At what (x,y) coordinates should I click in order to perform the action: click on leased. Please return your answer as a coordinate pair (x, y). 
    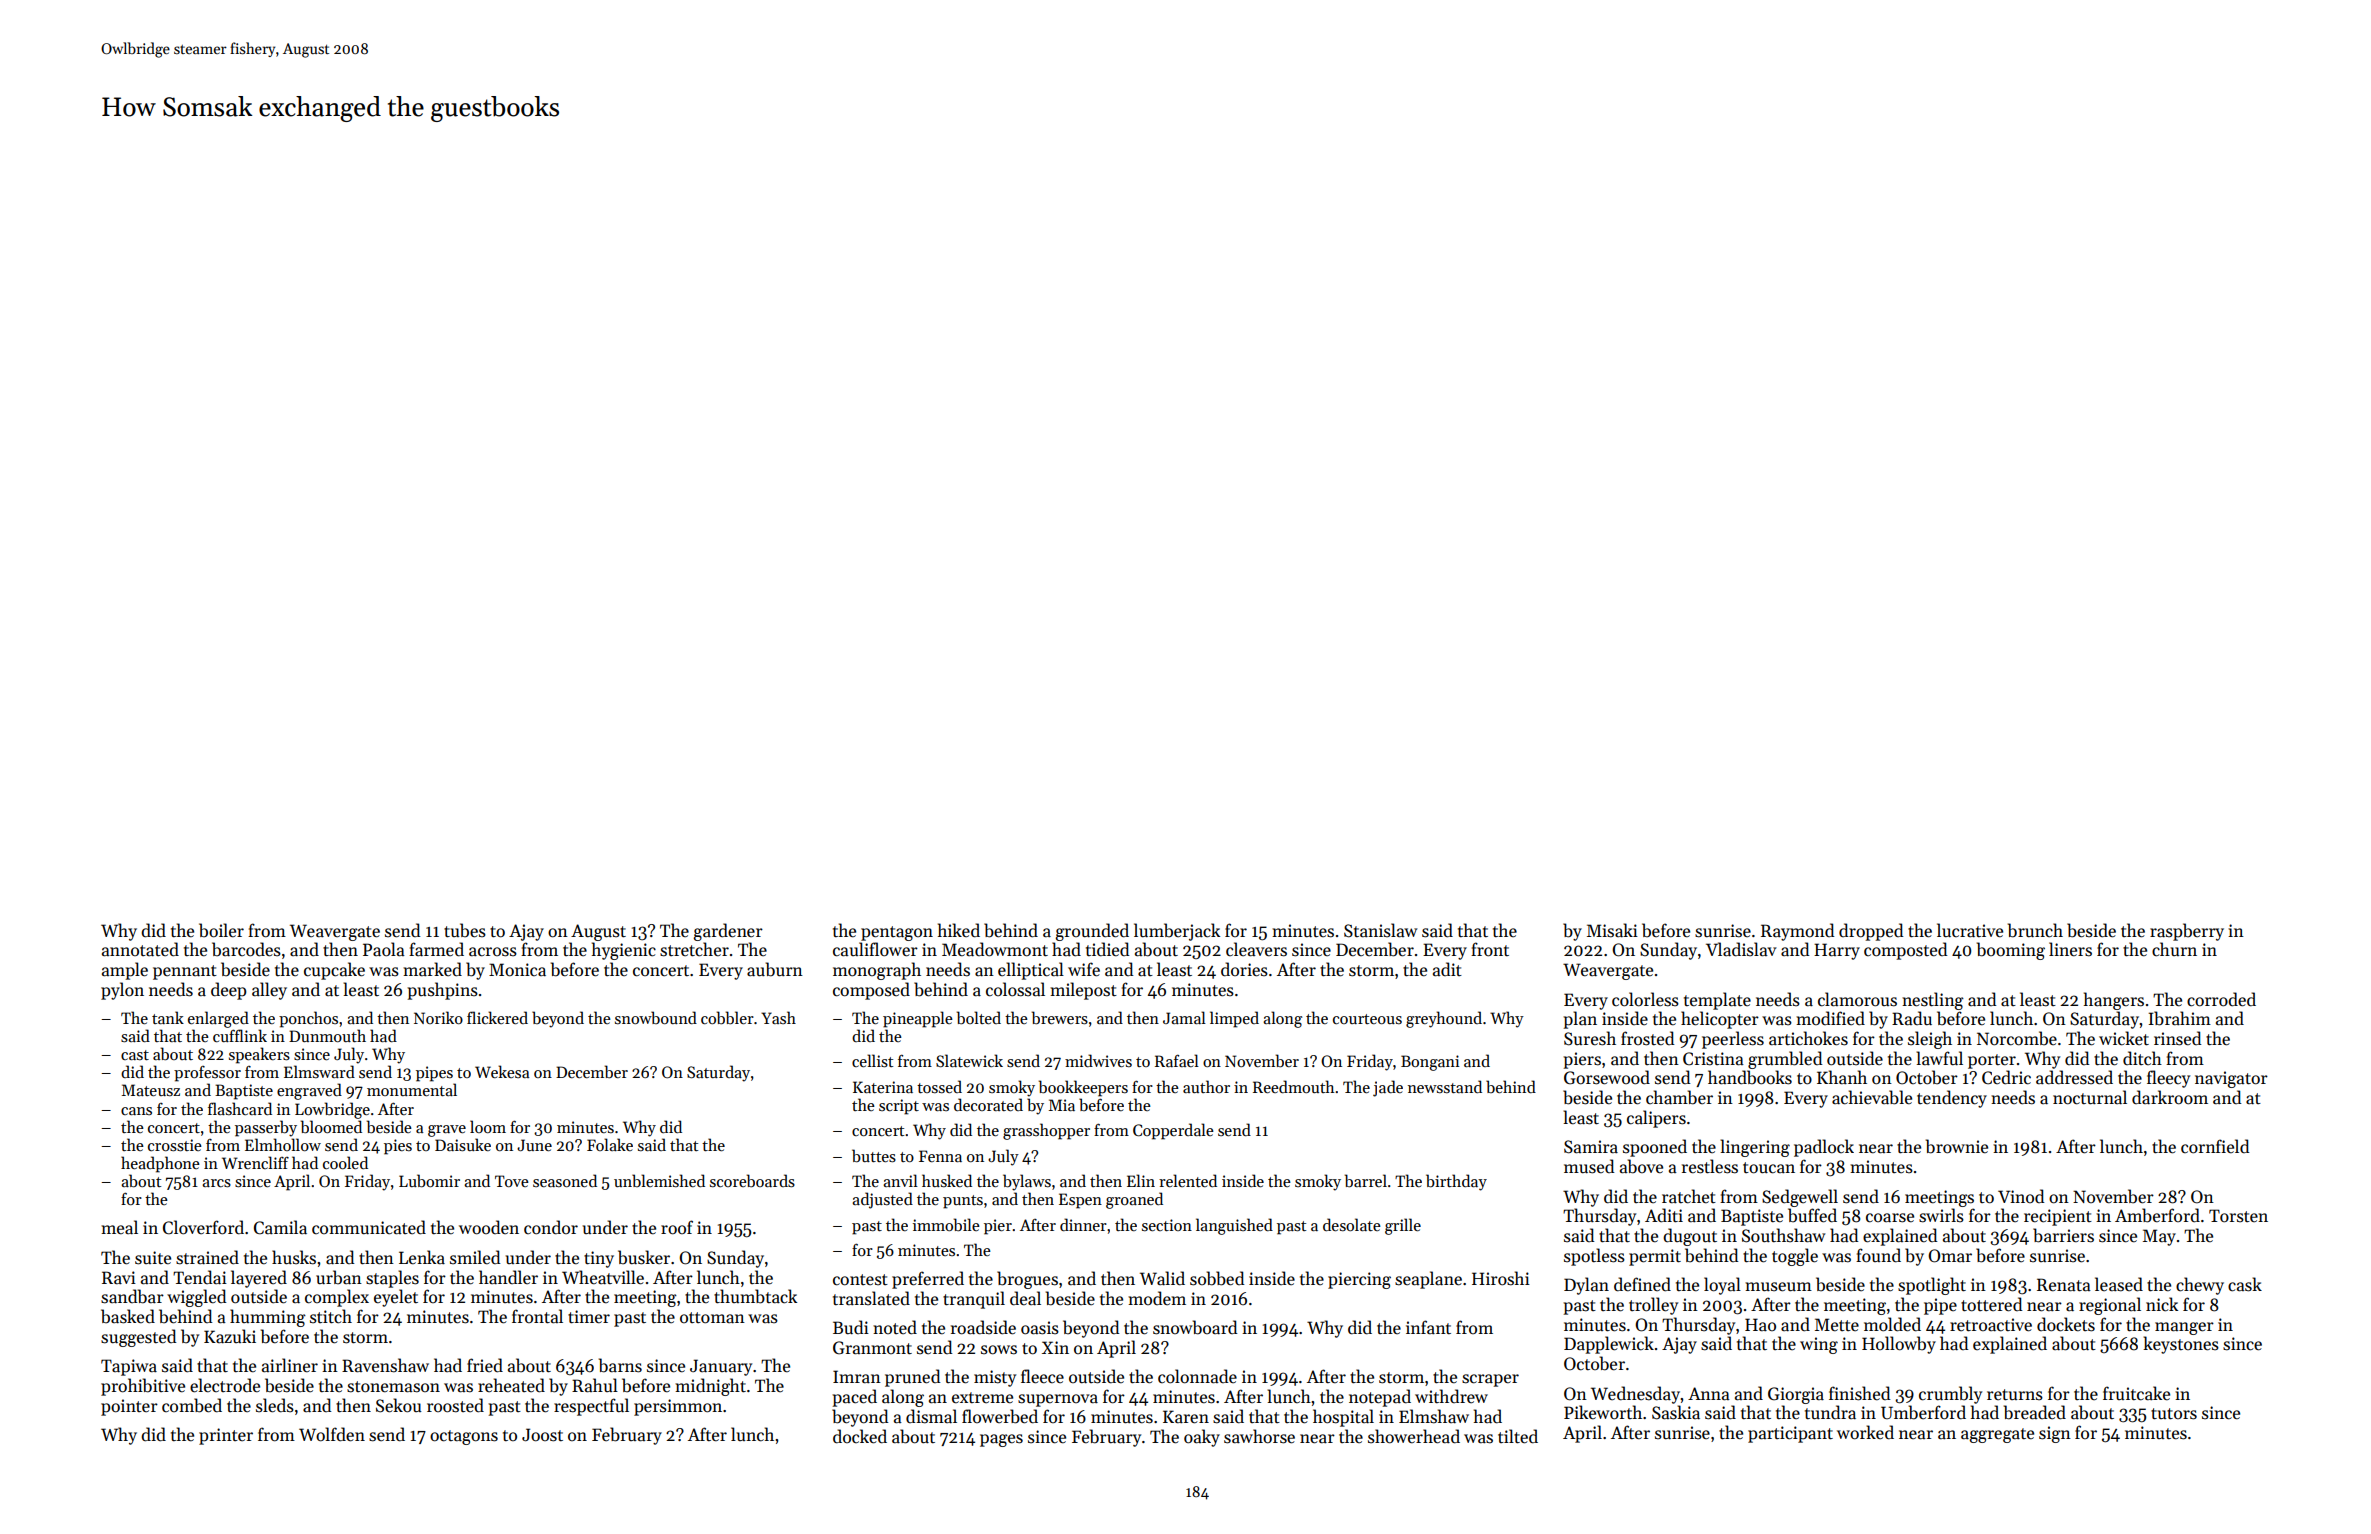
    Looking at the image, I should click on (2119, 1284).
